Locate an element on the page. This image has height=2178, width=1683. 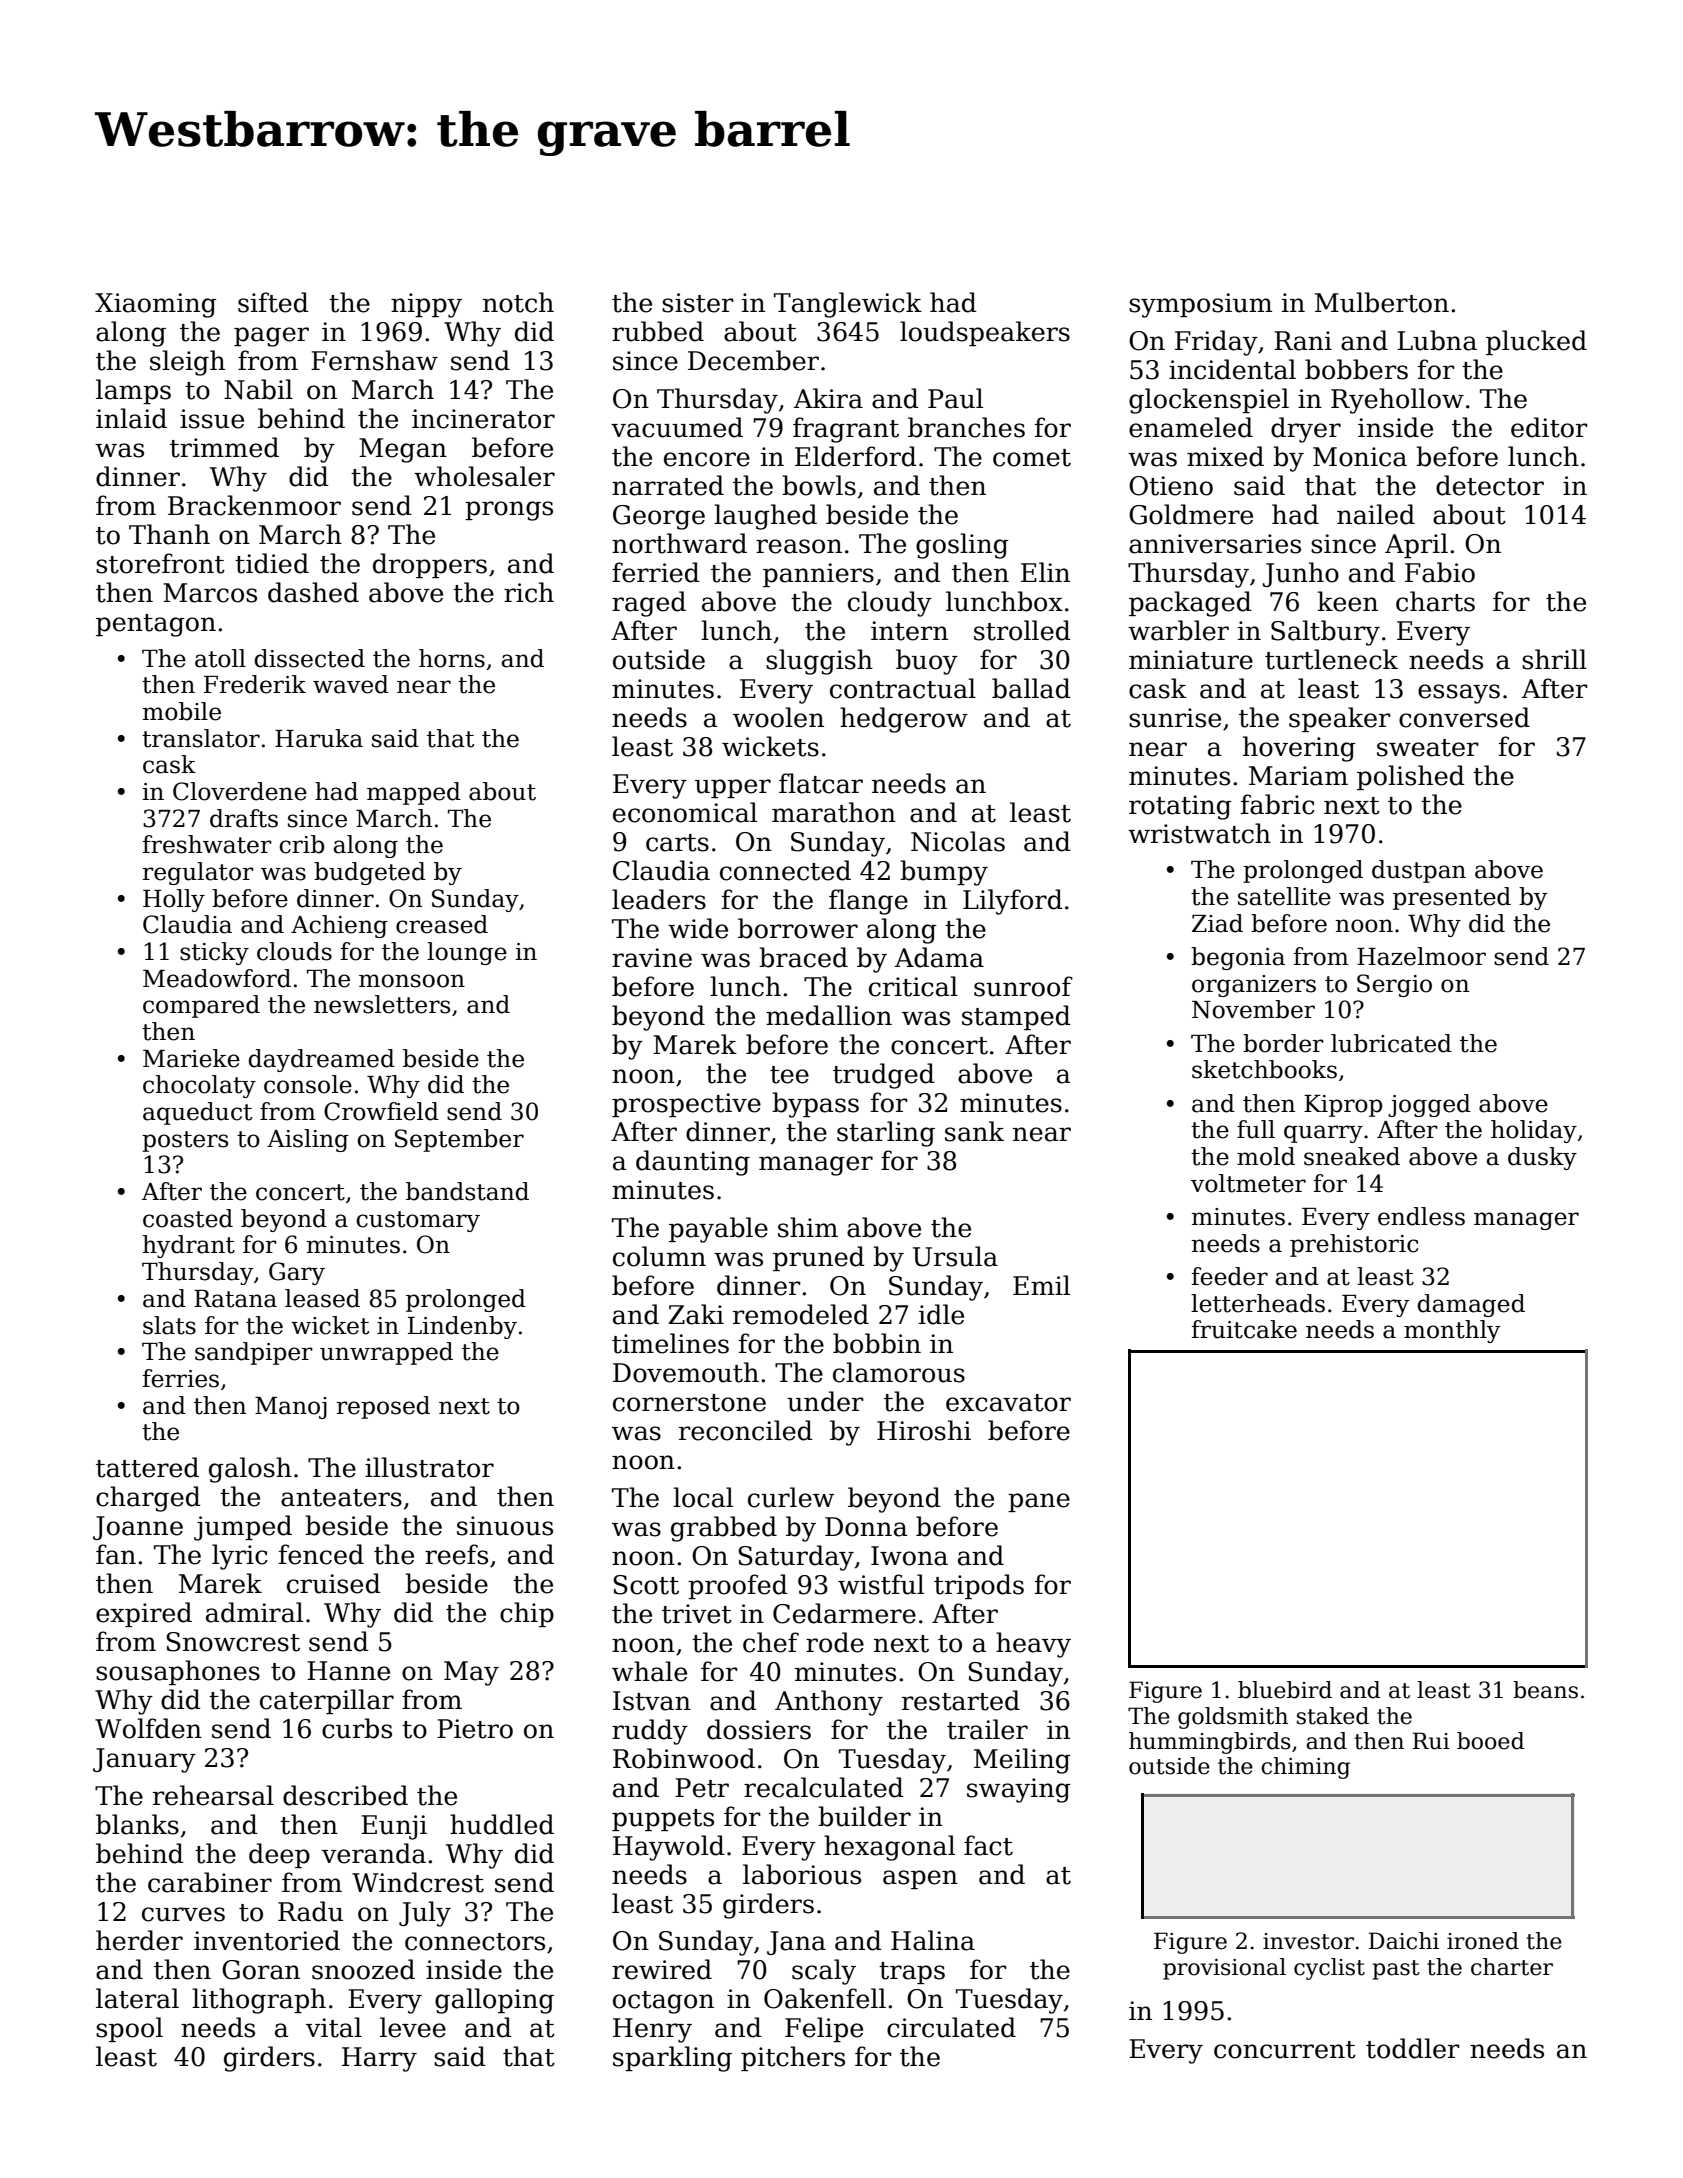
Lindenby is located at coordinates (462, 1327).
